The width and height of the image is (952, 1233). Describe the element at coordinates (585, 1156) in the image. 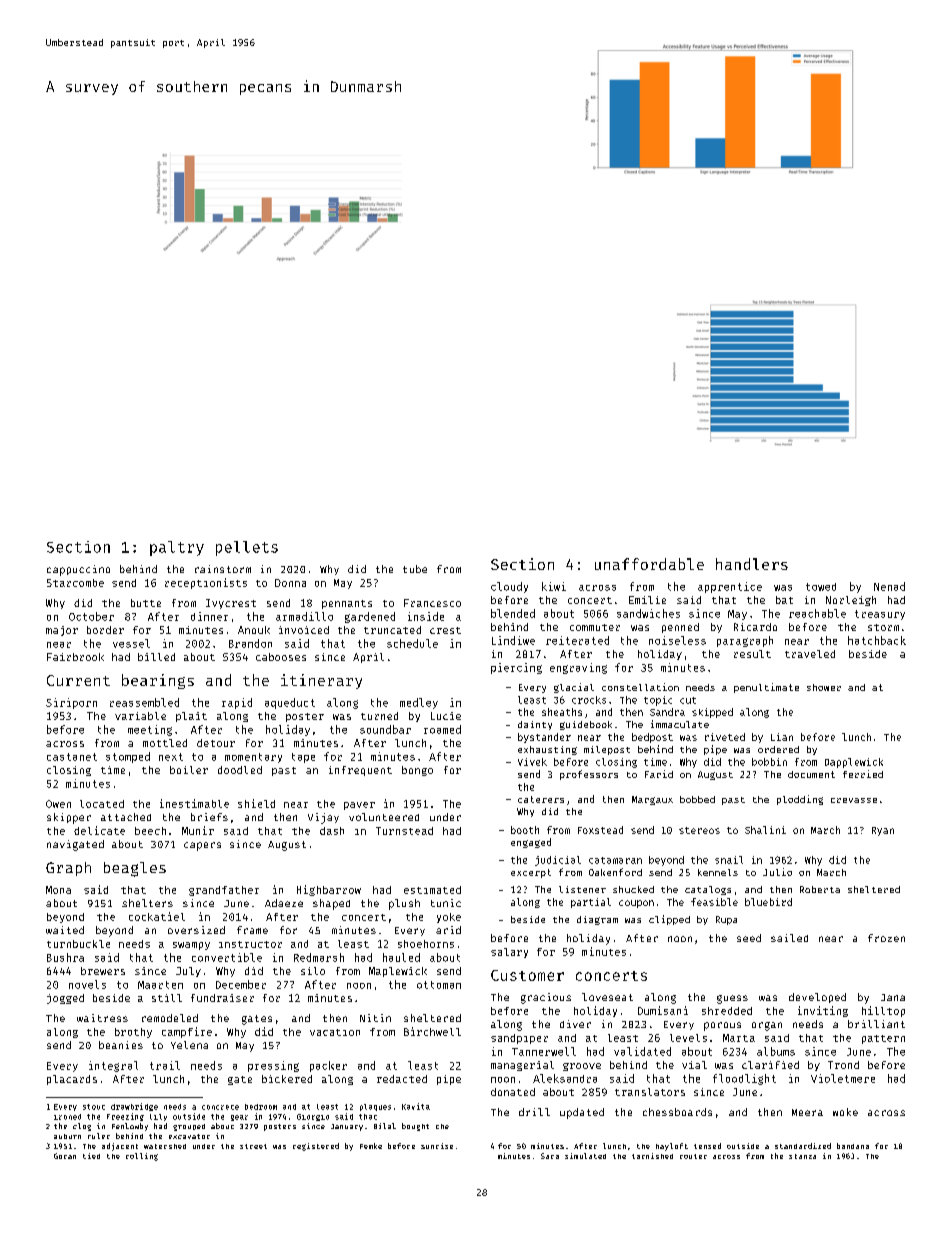

I see `simulated` at that location.
